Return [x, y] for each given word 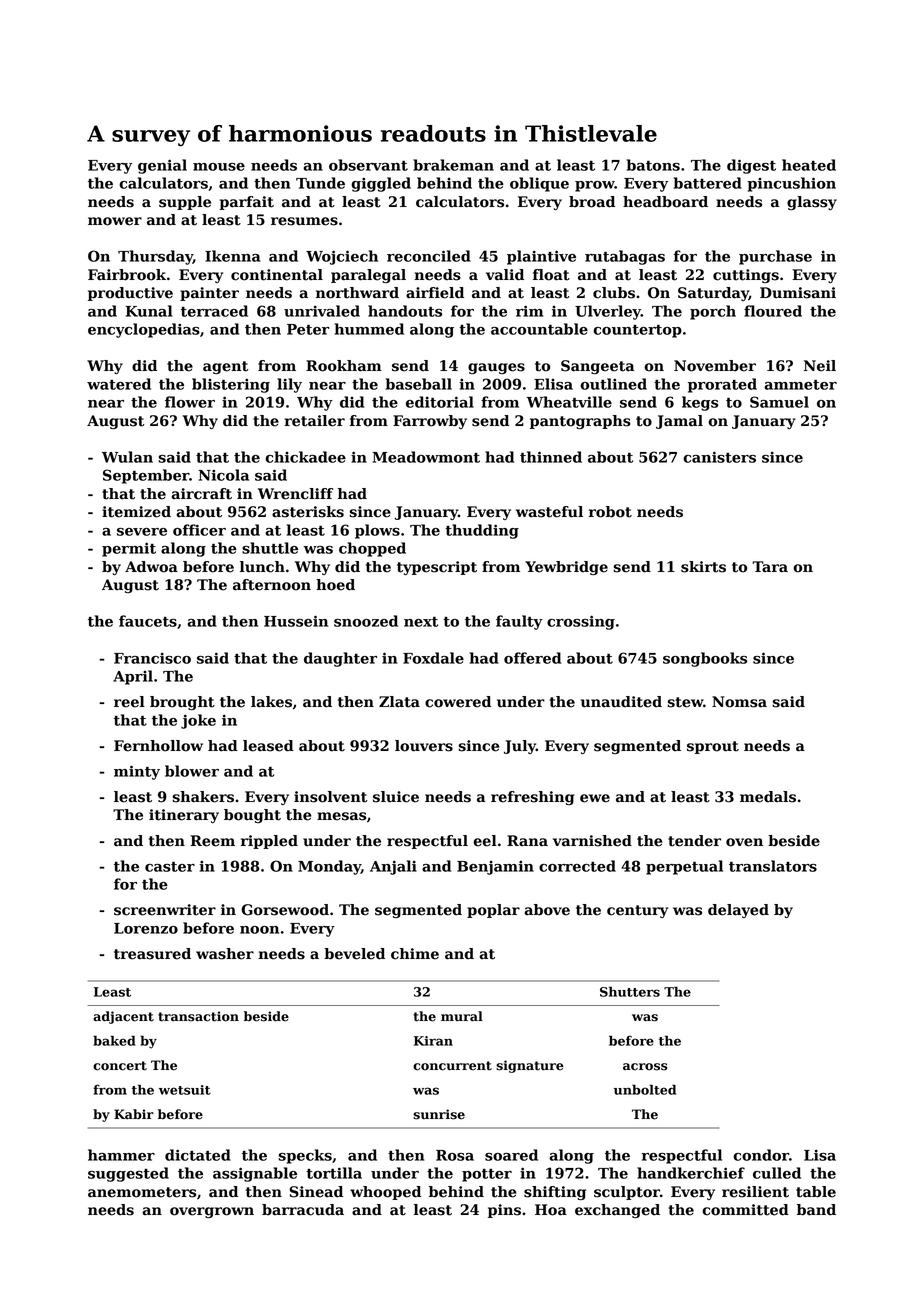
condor [761, 1155]
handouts [405, 311]
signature [530, 1066]
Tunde [320, 183]
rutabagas [625, 257]
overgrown [212, 1212]
